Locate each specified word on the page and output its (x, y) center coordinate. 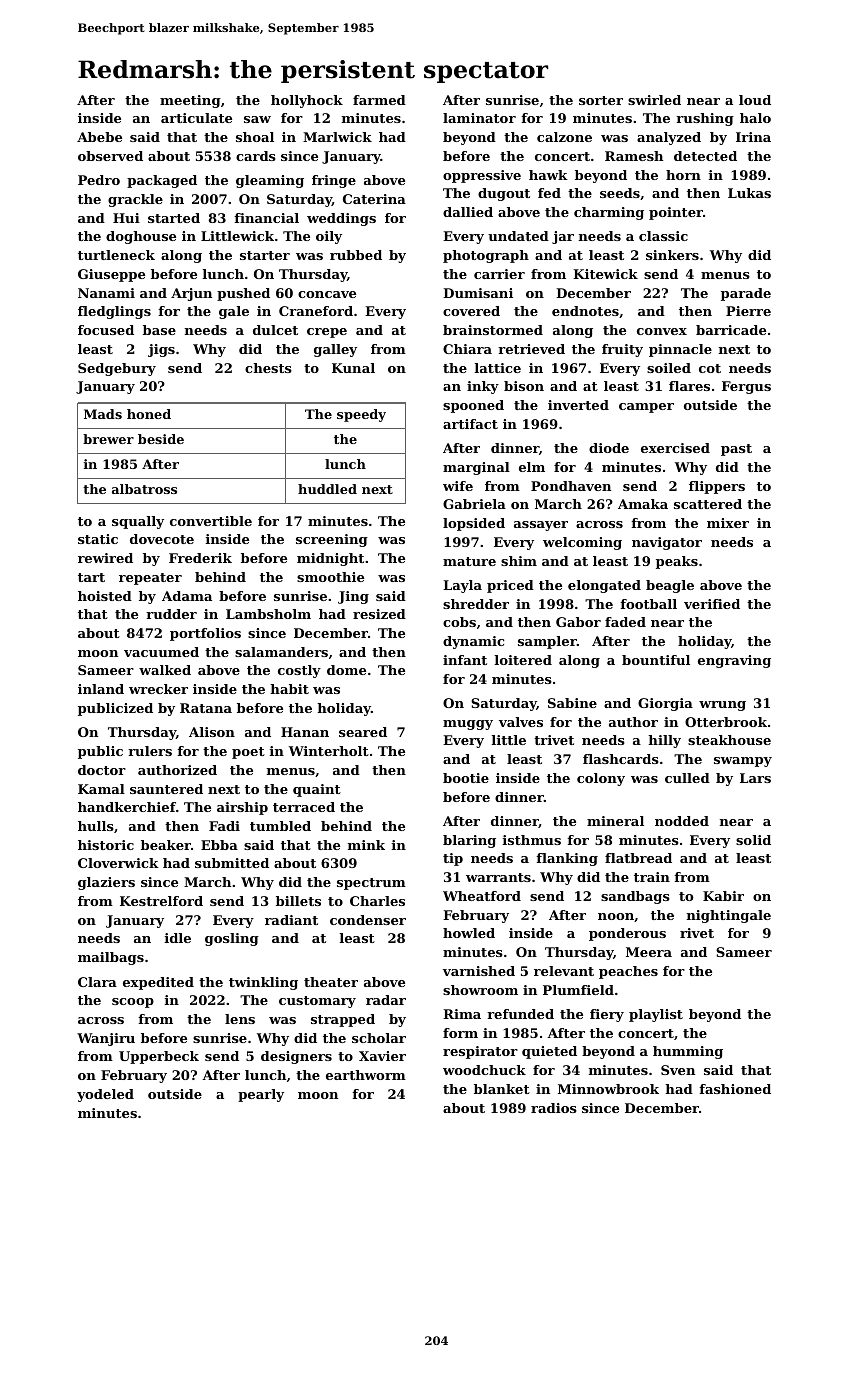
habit (289, 689)
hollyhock (307, 101)
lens (240, 1019)
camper (646, 408)
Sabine (572, 703)
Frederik (200, 558)
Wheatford (482, 896)
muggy (468, 725)
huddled (327, 489)
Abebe (99, 137)
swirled (654, 100)
